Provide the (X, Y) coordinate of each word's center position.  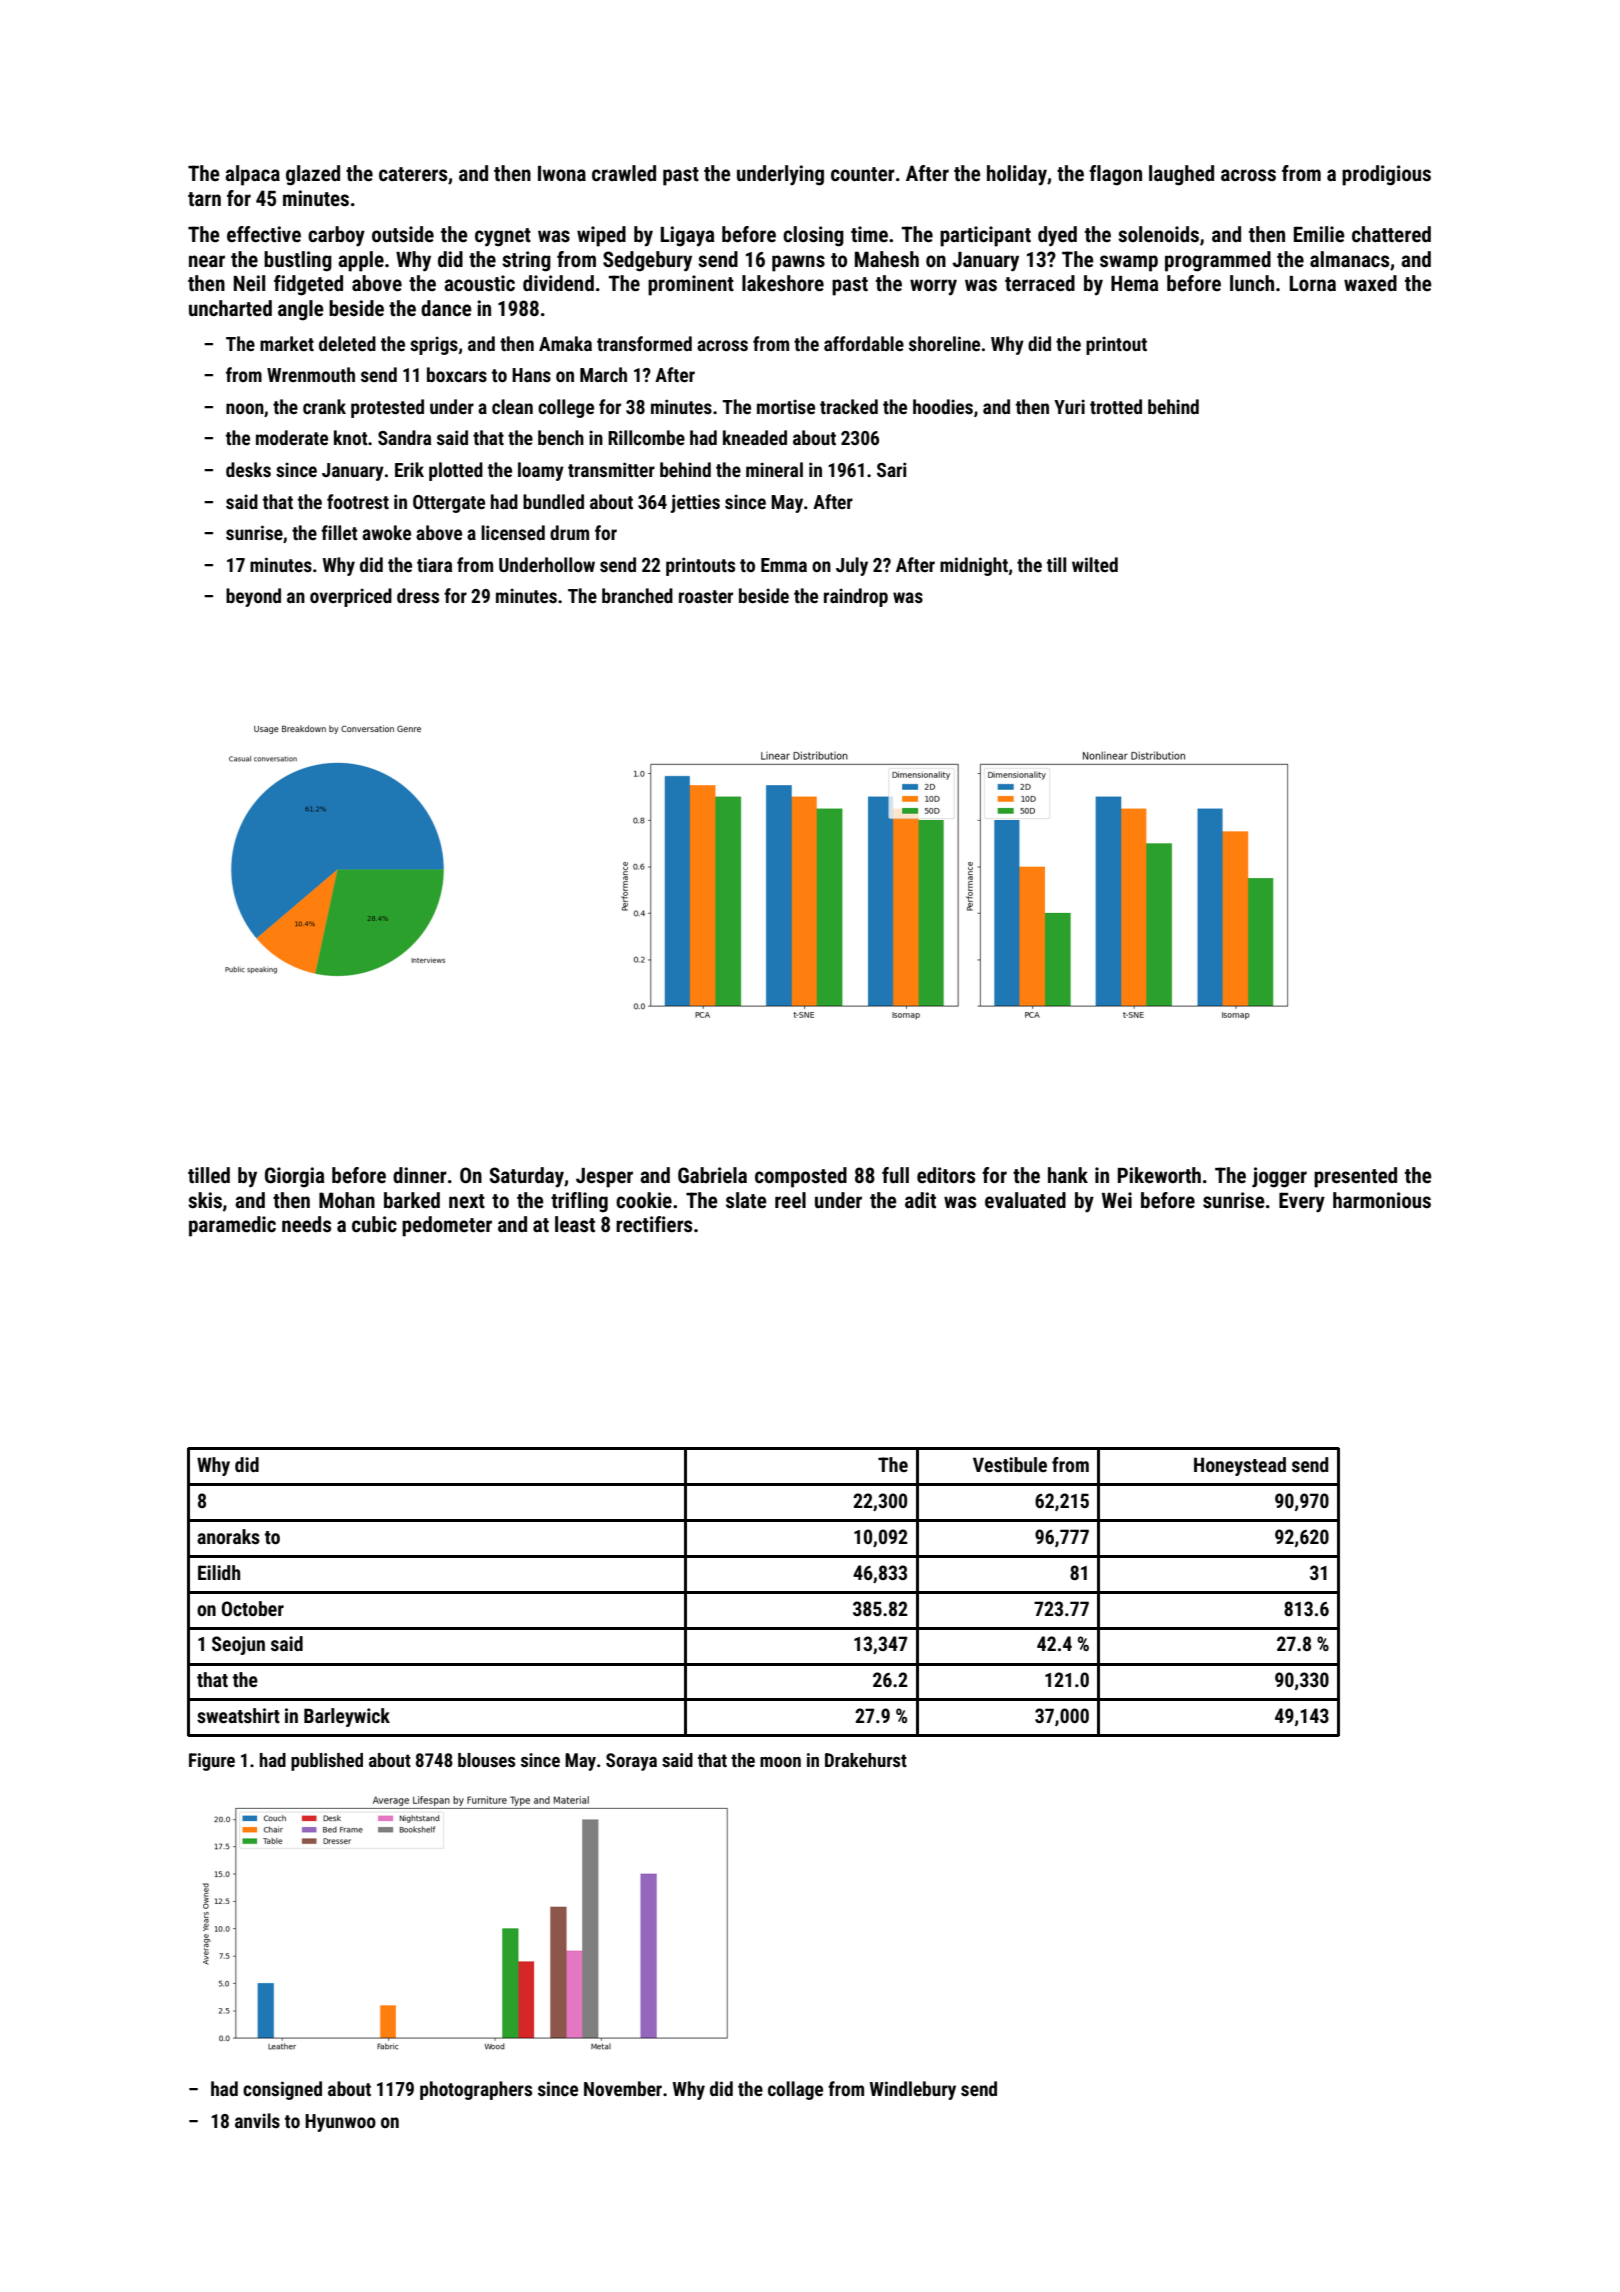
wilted (1095, 564)
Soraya (631, 1762)
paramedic (232, 1226)
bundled (553, 501)
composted (801, 1177)
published (327, 1762)
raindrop (856, 597)
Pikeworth (1159, 1175)
